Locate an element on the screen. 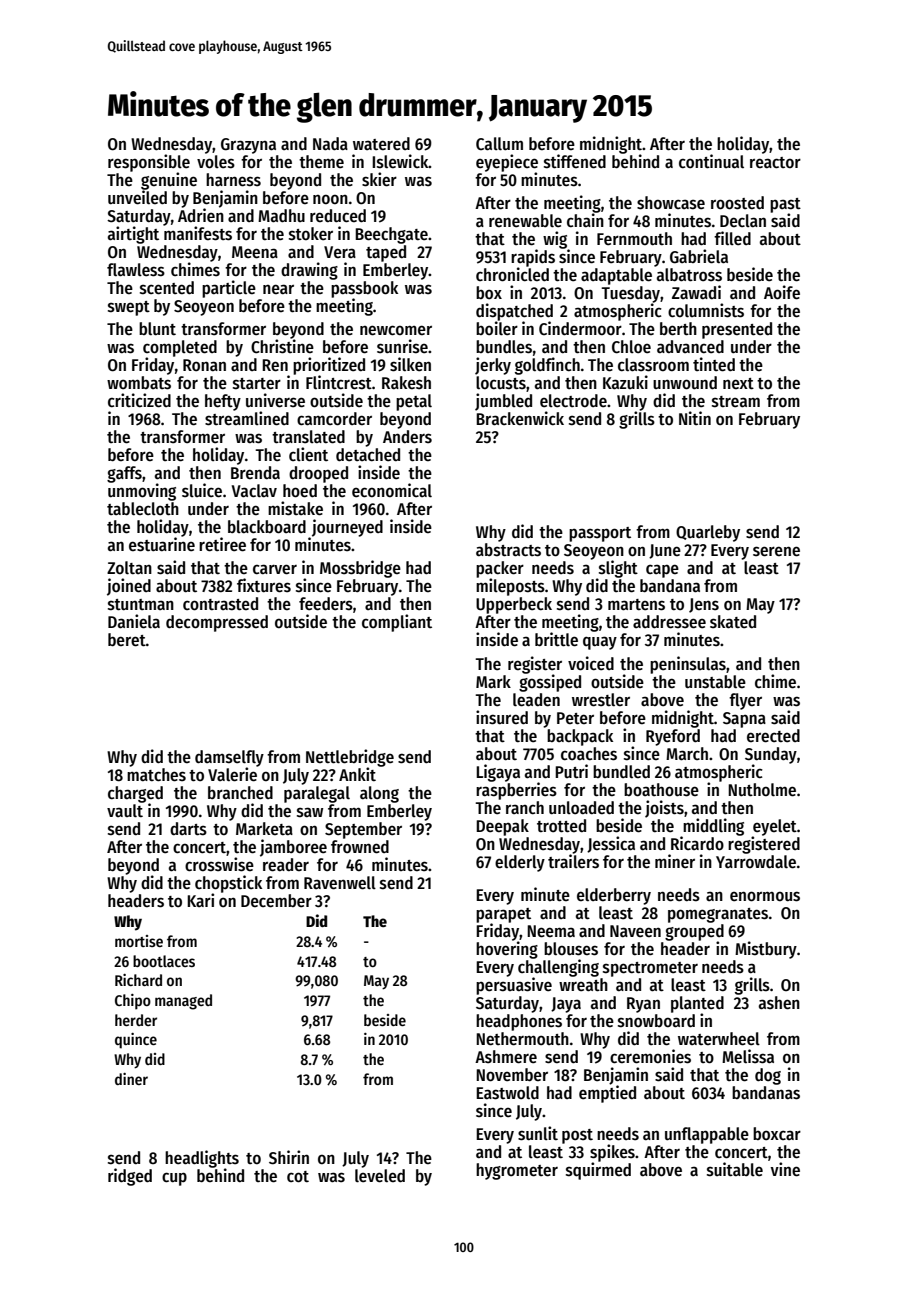  Grazyna is located at coordinates (248, 146).
